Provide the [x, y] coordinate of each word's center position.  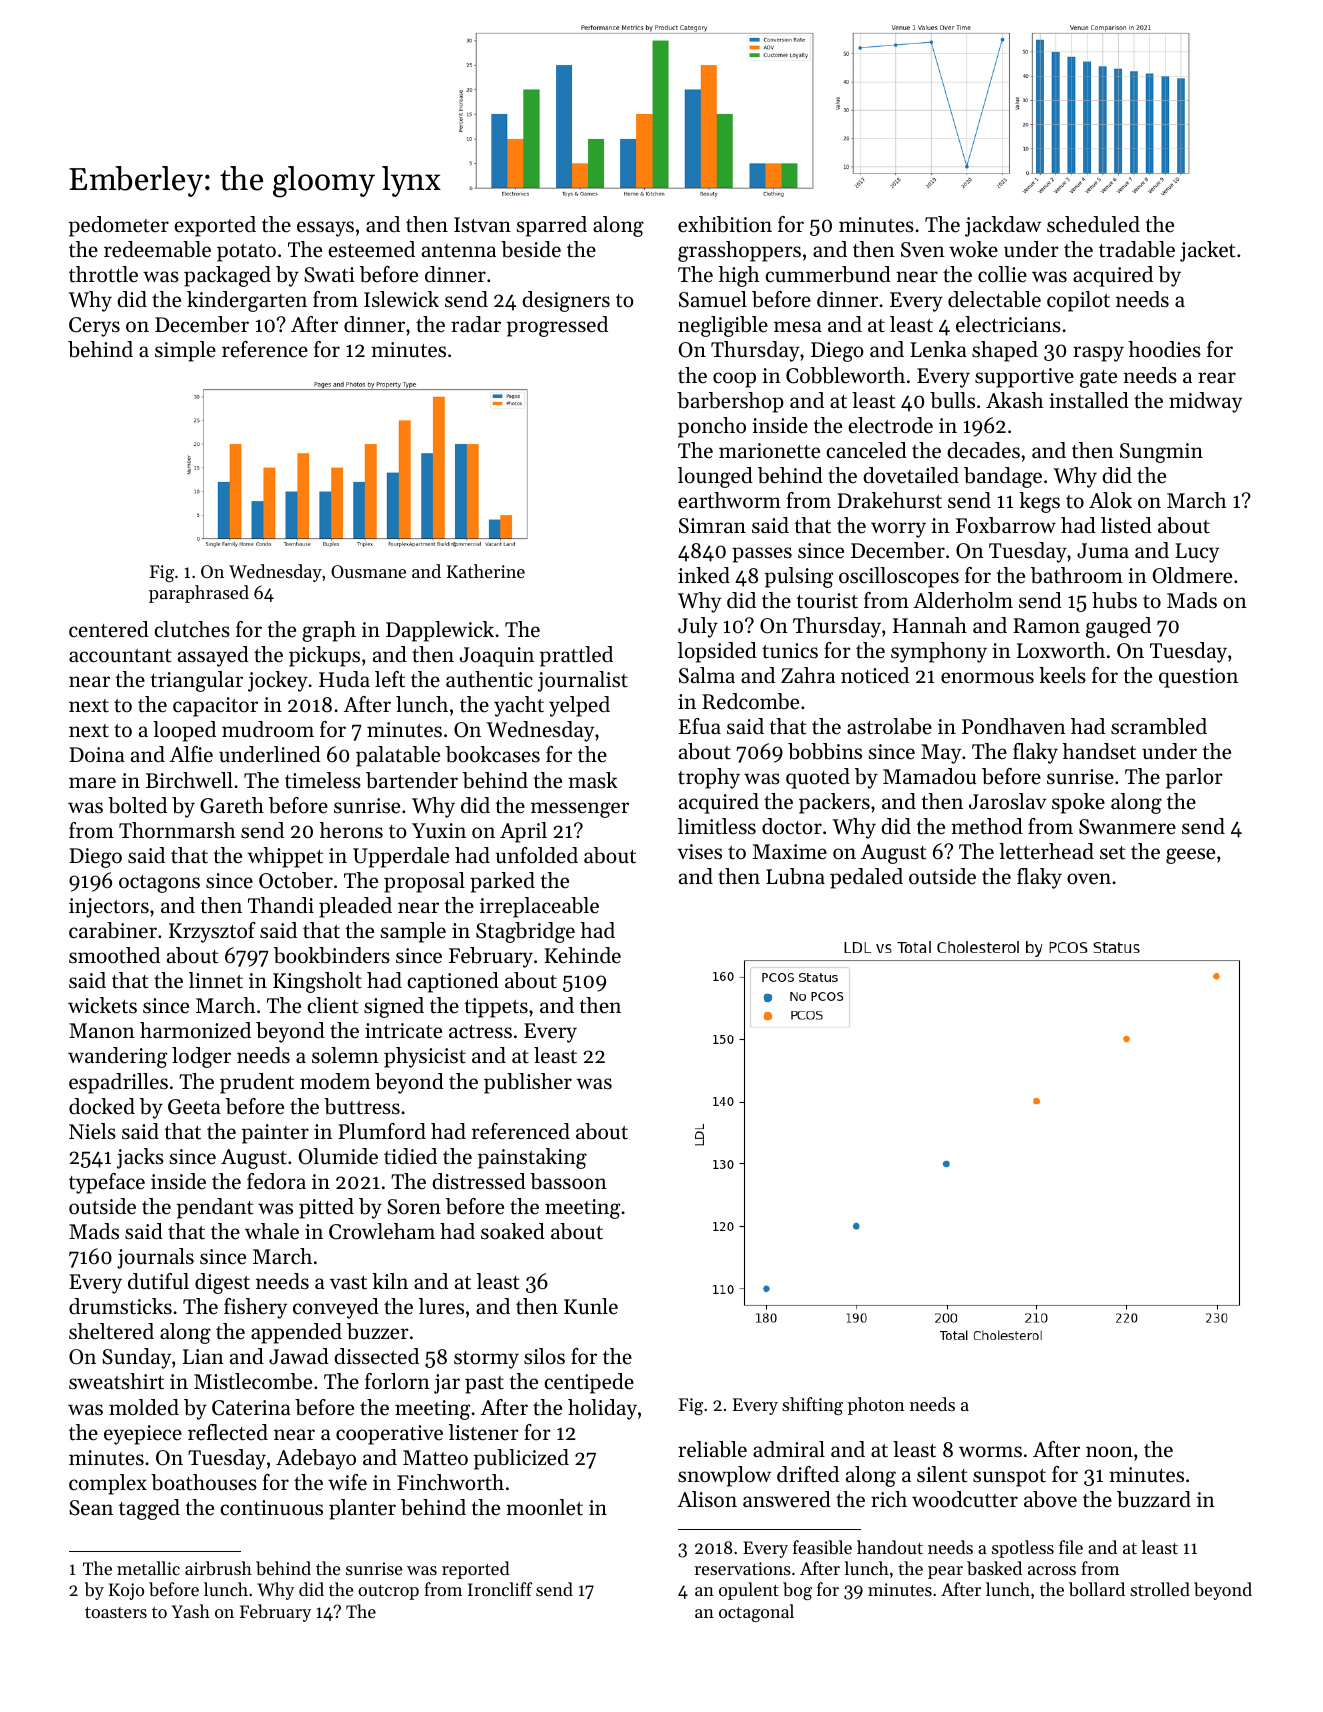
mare [92, 783]
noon [1109, 1452]
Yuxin [439, 830]
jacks [140, 1158]
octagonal [756, 1613]
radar [476, 324]
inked [704, 575]
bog [797, 1591]
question [1198, 678]
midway [1205, 402]
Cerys [94, 327]
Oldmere [1192, 575]
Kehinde [582, 955]
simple [185, 351]
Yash [191, 1611]
